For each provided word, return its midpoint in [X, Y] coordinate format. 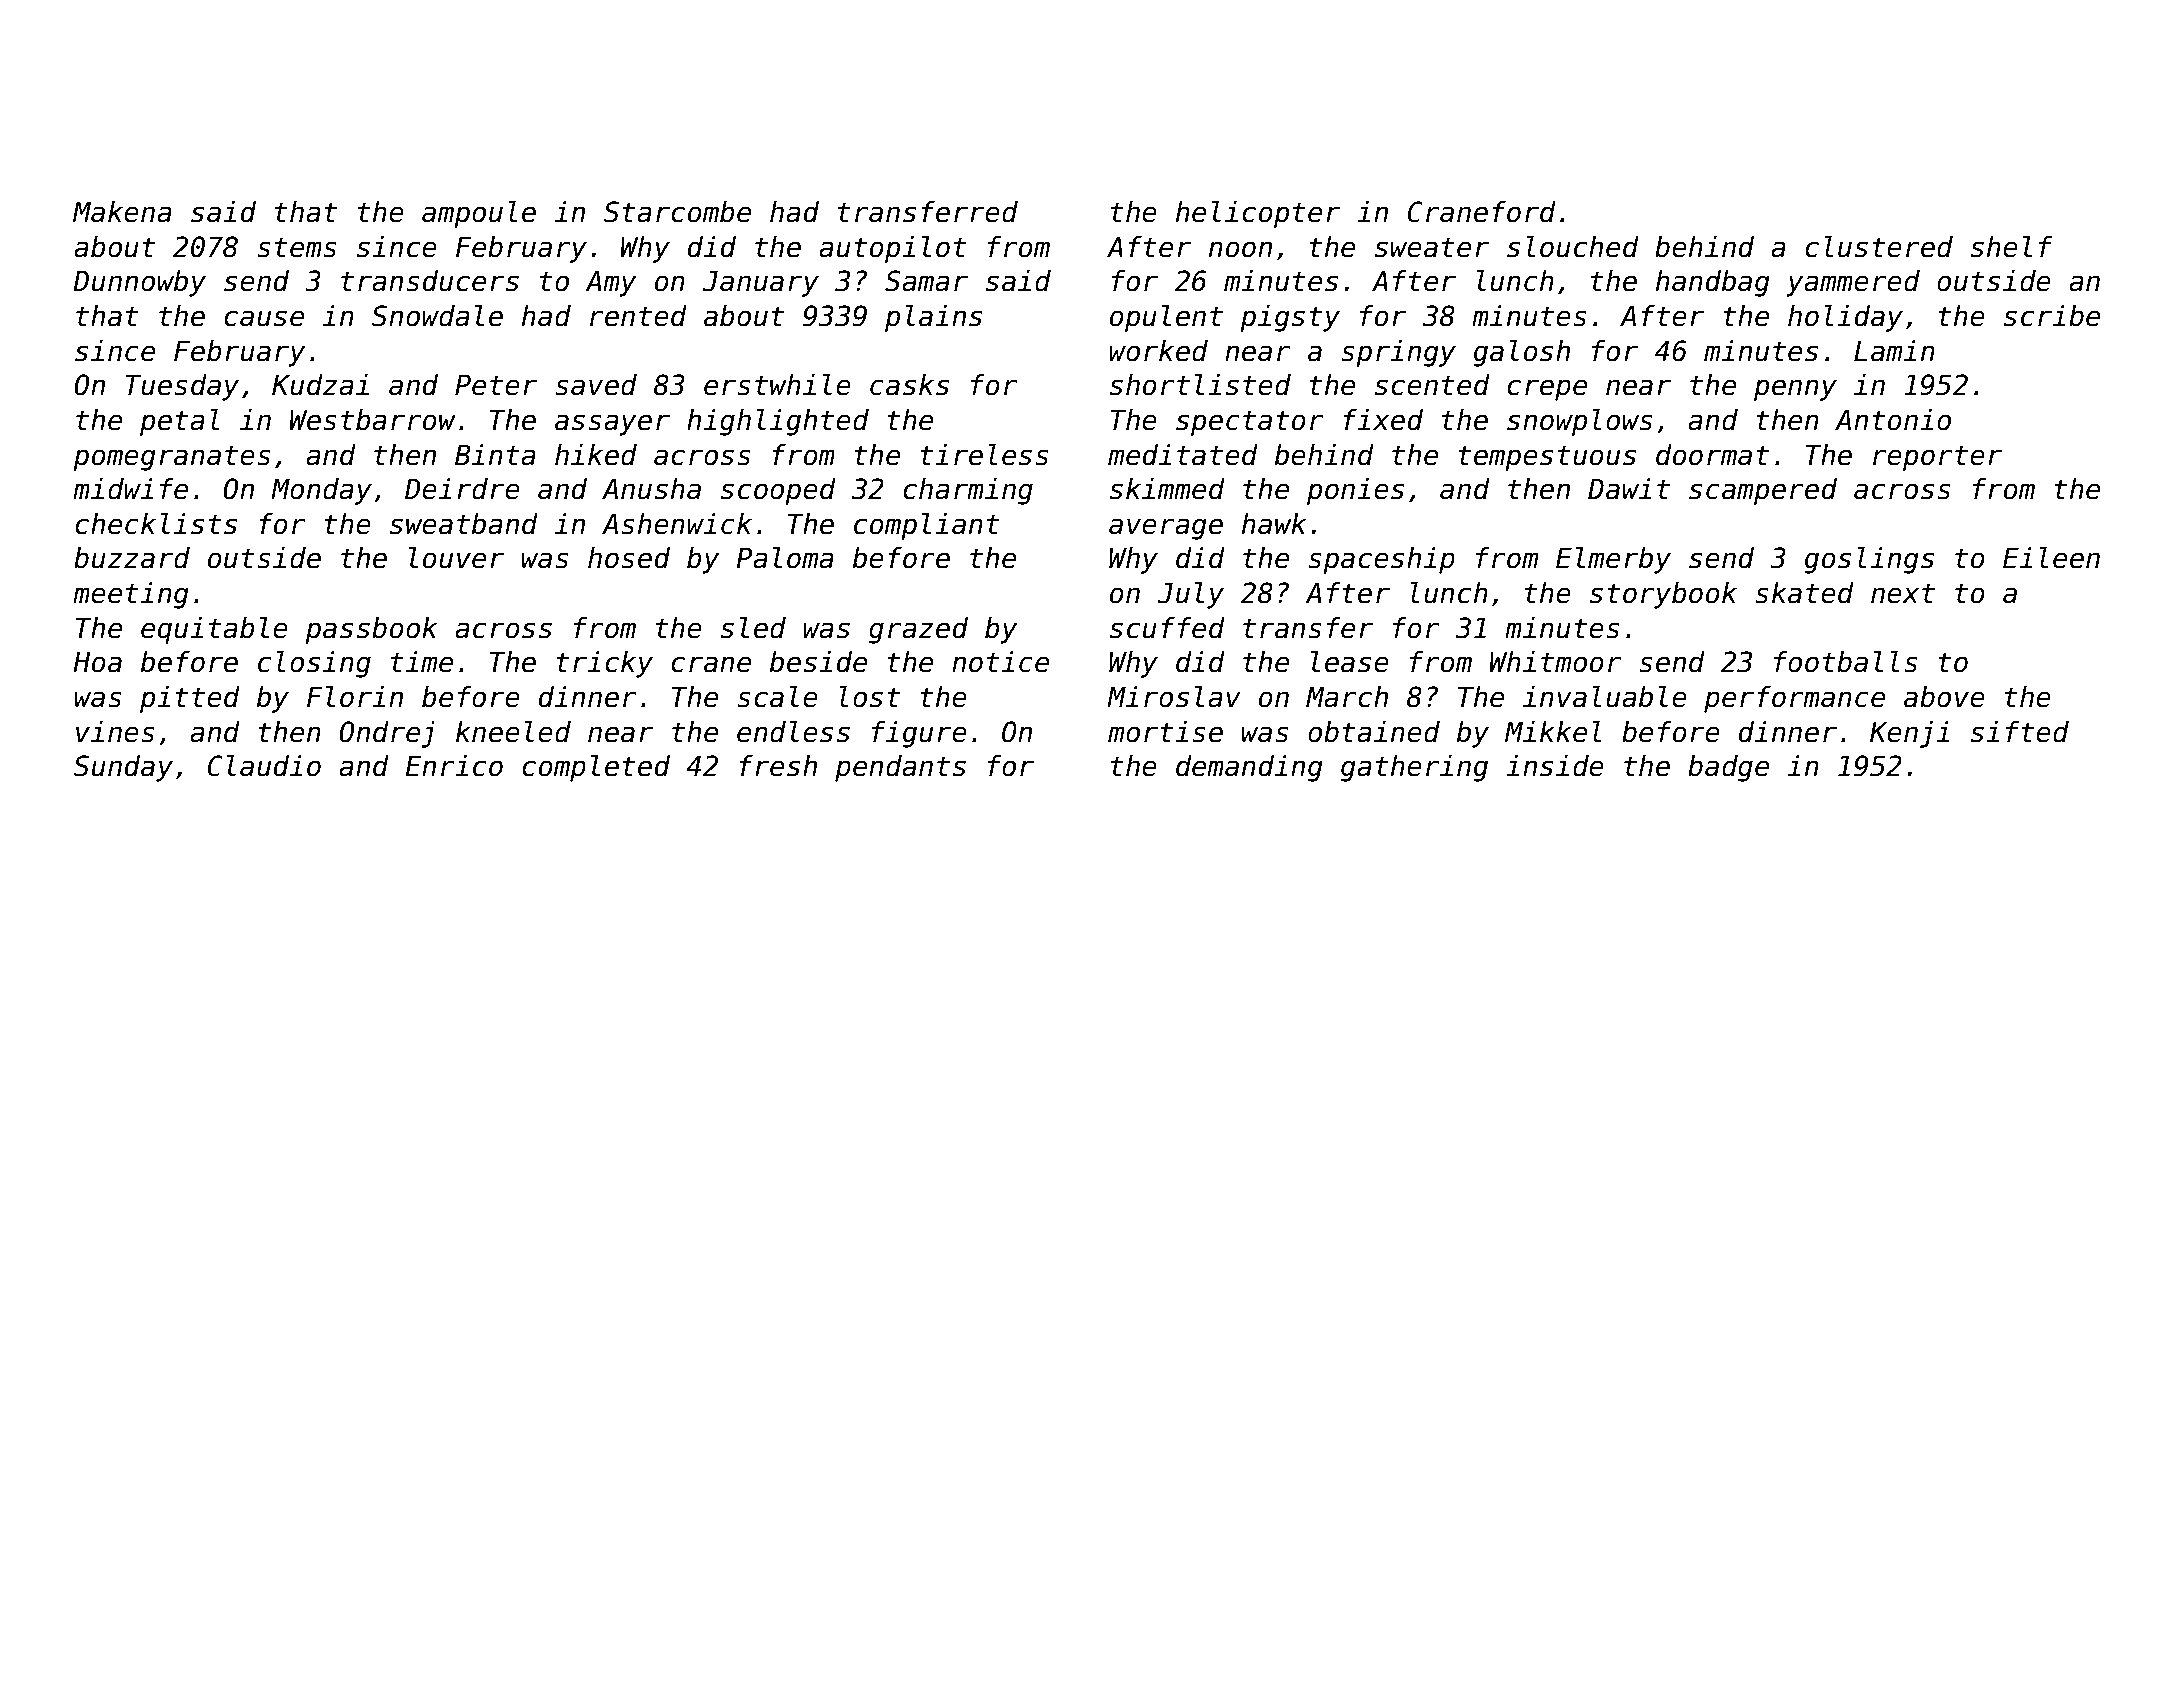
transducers [430, 281]
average [1166, 529]
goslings [1869, 560]
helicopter [1258, 214]
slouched [1573, 247]
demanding [1249, 768]
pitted [190, 699]
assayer [612, 425]
